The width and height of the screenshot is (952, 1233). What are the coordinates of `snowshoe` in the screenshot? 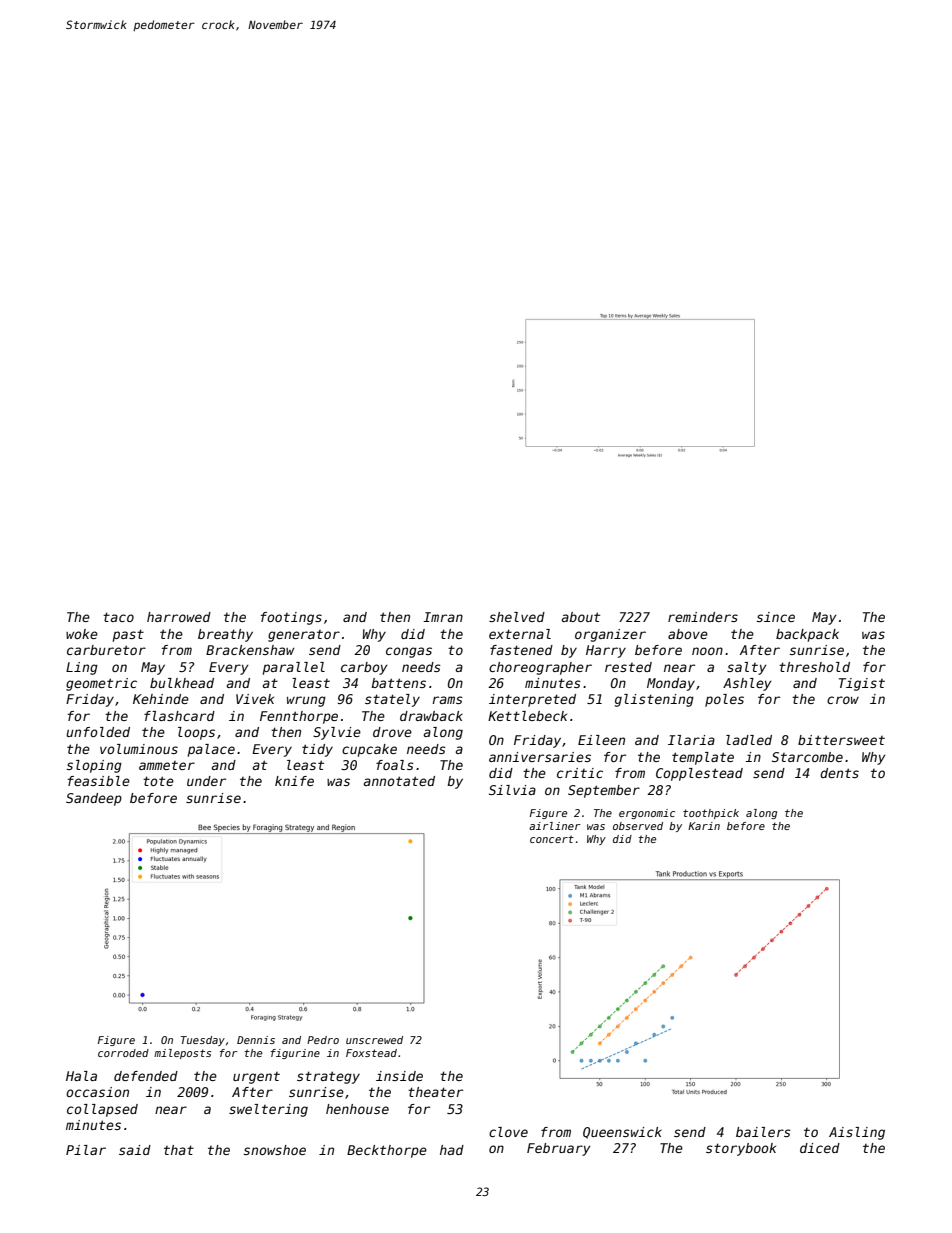 It's located at (275, 1150).
